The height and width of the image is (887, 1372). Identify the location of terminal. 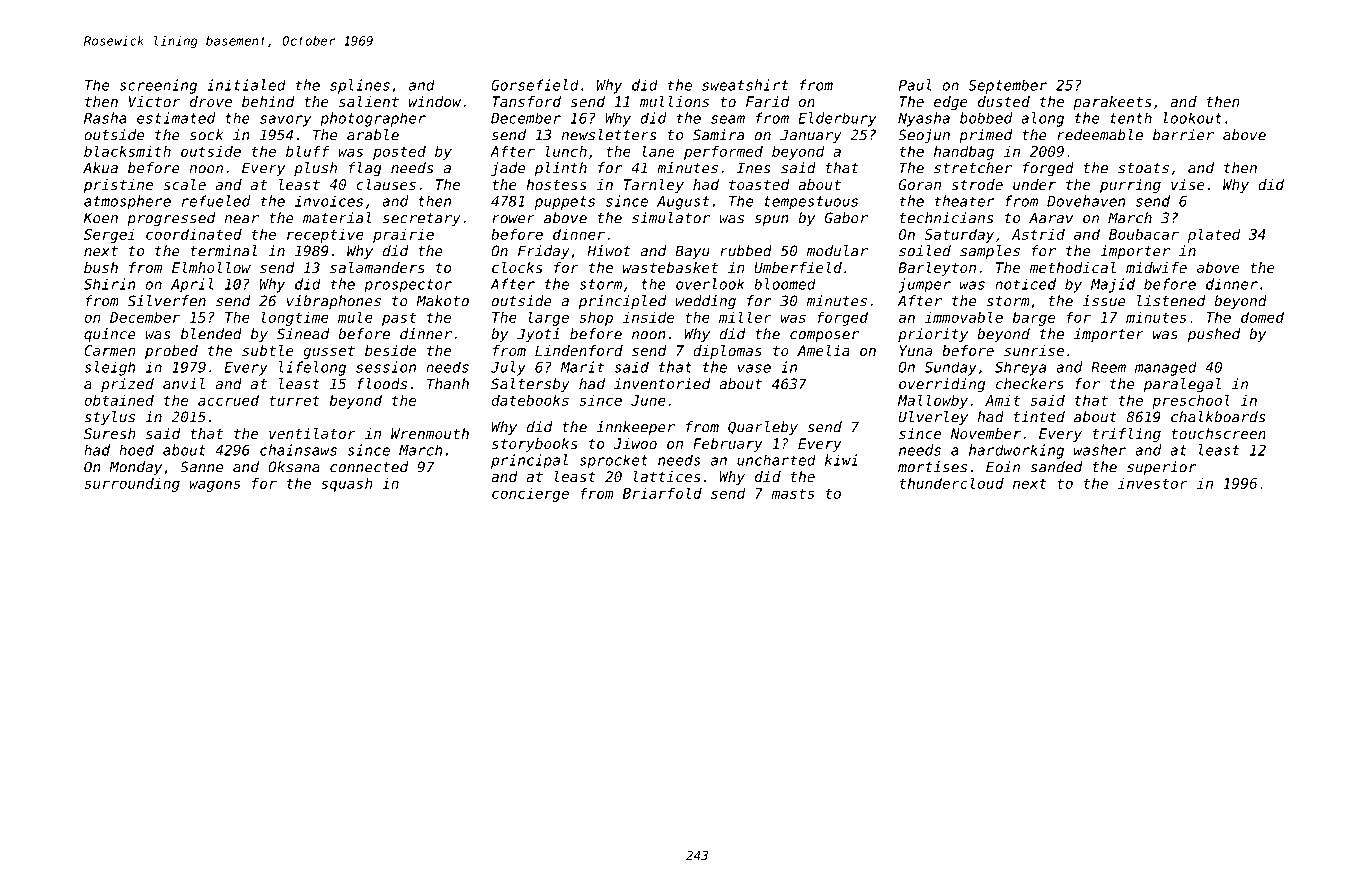
(223, 251).
